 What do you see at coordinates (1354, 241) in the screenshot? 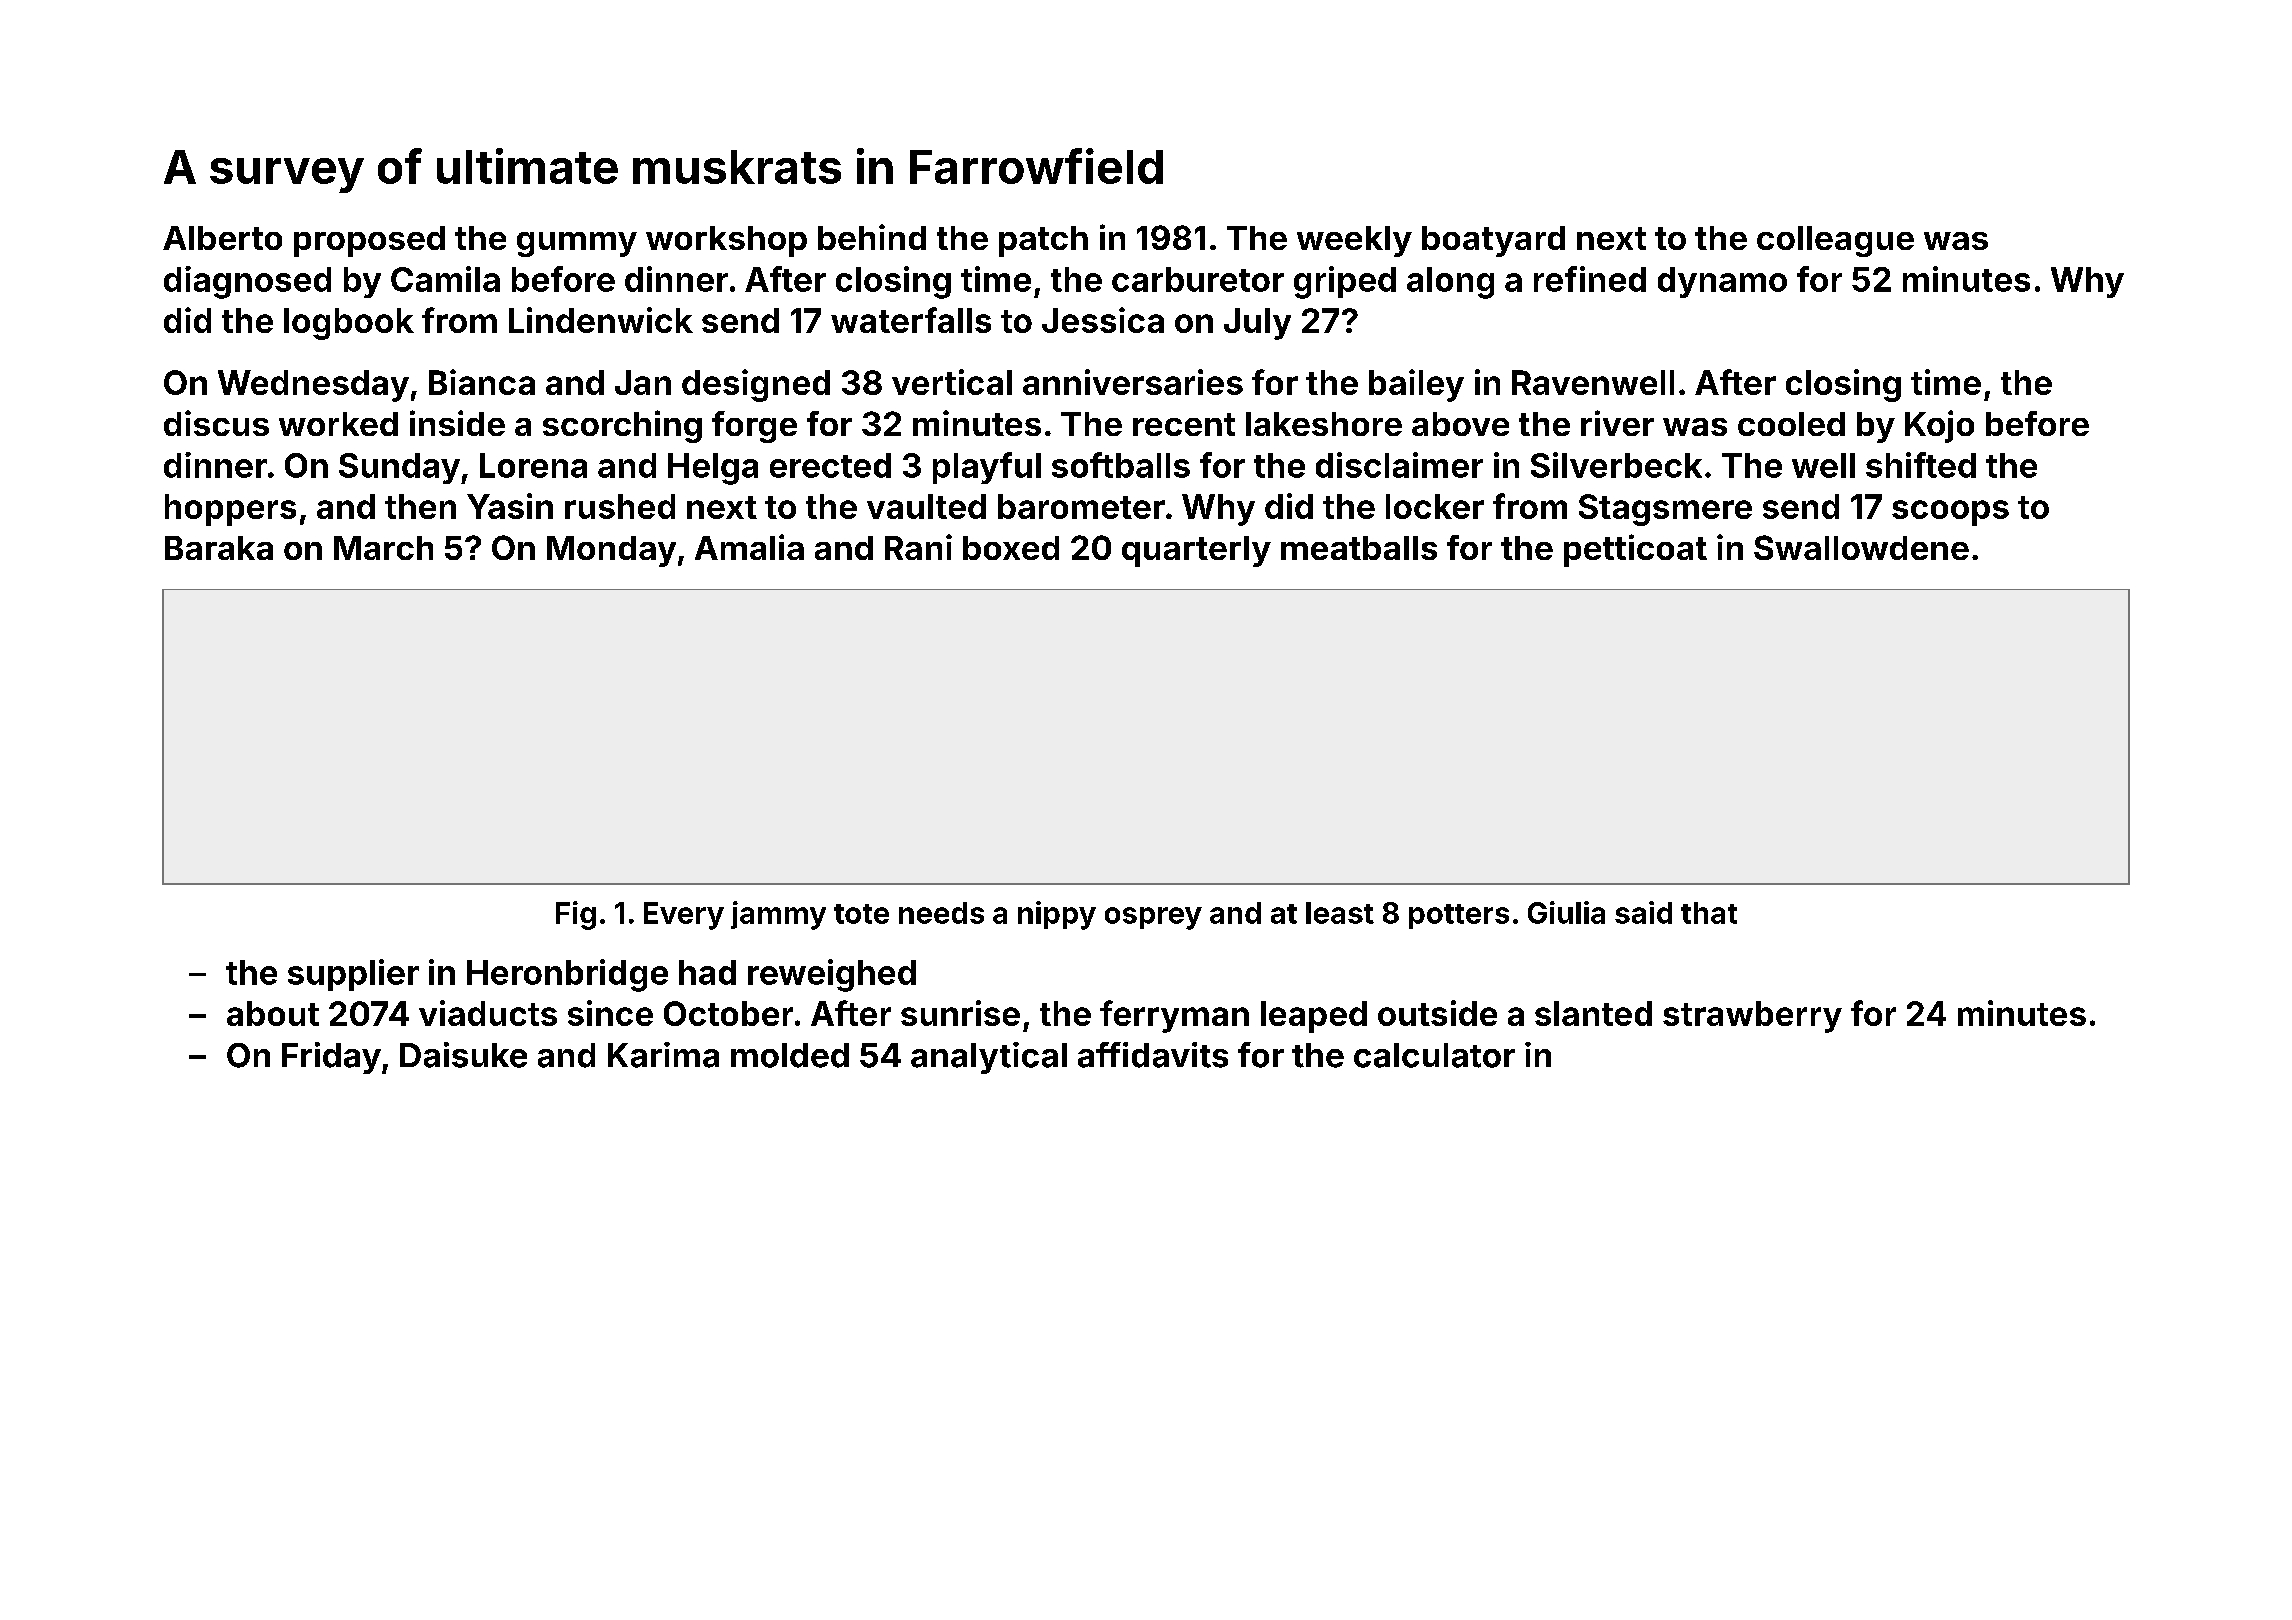
I see `weekly` at bounding box center [1354, 241].
